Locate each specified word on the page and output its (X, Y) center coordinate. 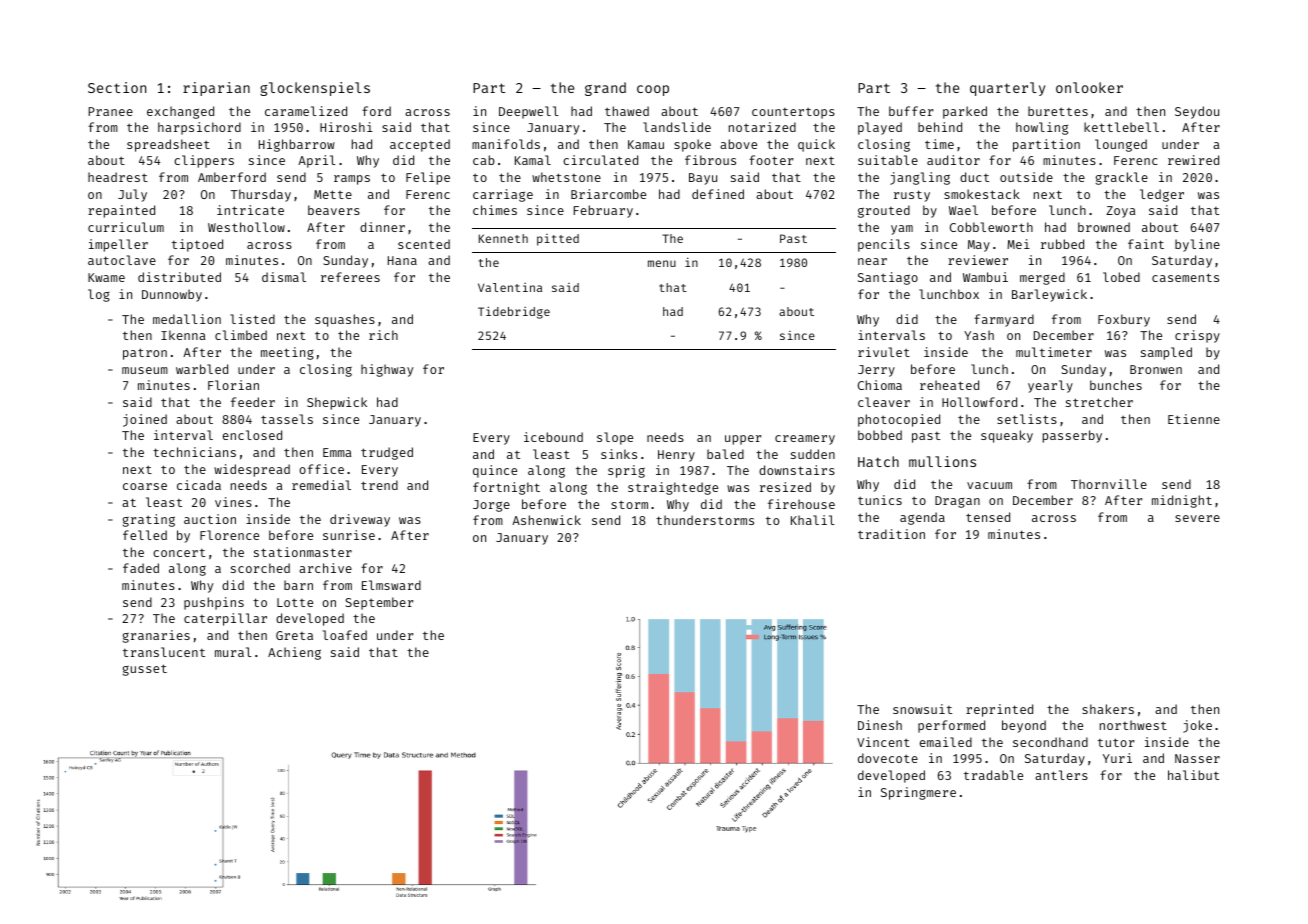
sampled (1166, 353)
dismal (284, 277)
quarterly (1007, 89)
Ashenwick (546, 520)
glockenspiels (315, 89)
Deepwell (529, 112)
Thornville (1109, 484)
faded (141, 568)
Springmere (918, 793)
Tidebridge (514, 312)
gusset (145, 670)
